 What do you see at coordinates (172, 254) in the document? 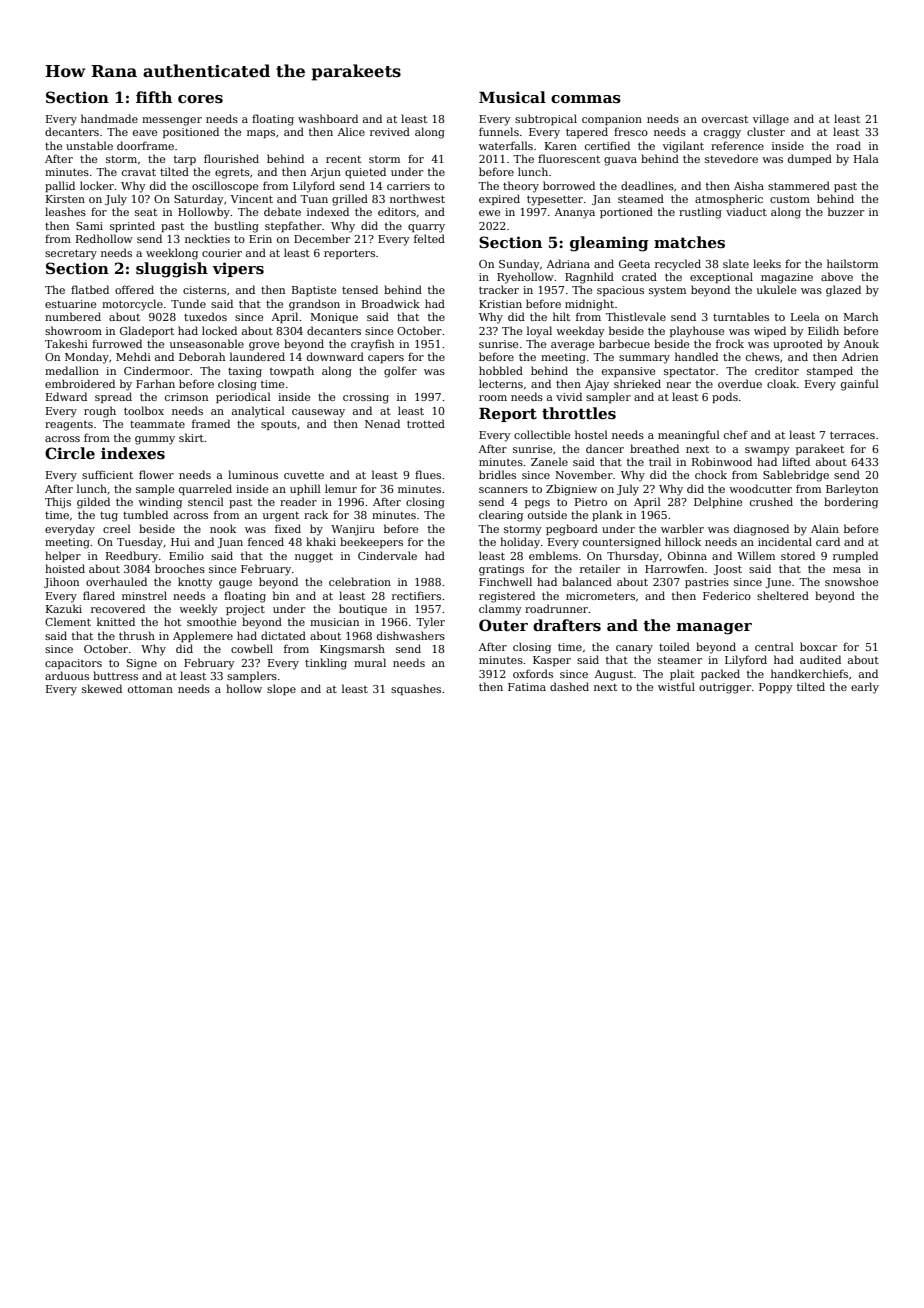
I see `weeklong` at bounding box center [172, 254].
